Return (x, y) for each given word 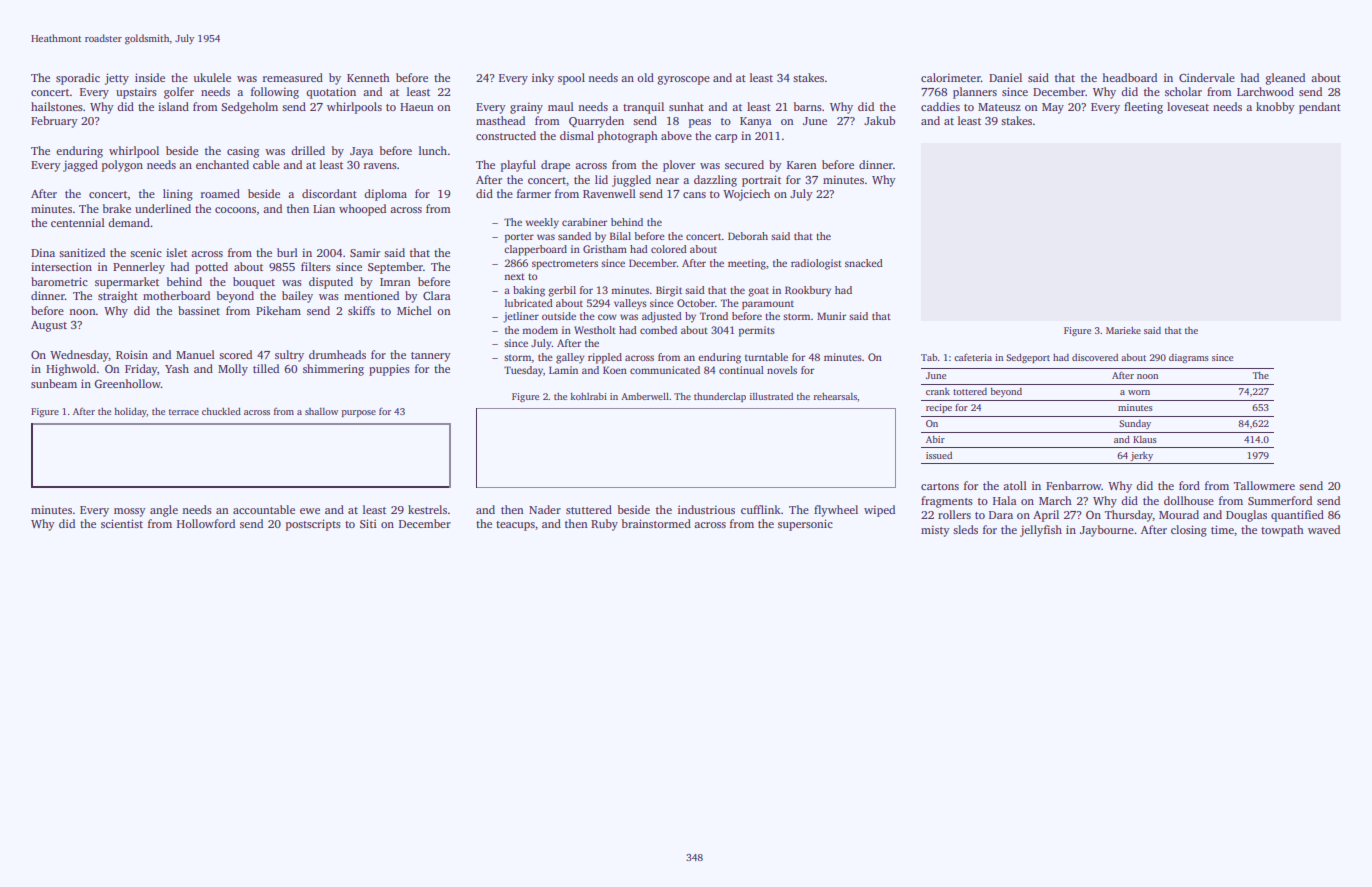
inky (543, 79)
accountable (264, 509)
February (54, 122)
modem (540, 330)
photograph (628, 137)
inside (150, 77)
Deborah (748, 236)
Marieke (1123, 330)
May (1053, 108)
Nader (545, 509)
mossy (130, 512)
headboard (1129, 77)
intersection (61, 266)
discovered (1095, 357)
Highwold (71, 370)
